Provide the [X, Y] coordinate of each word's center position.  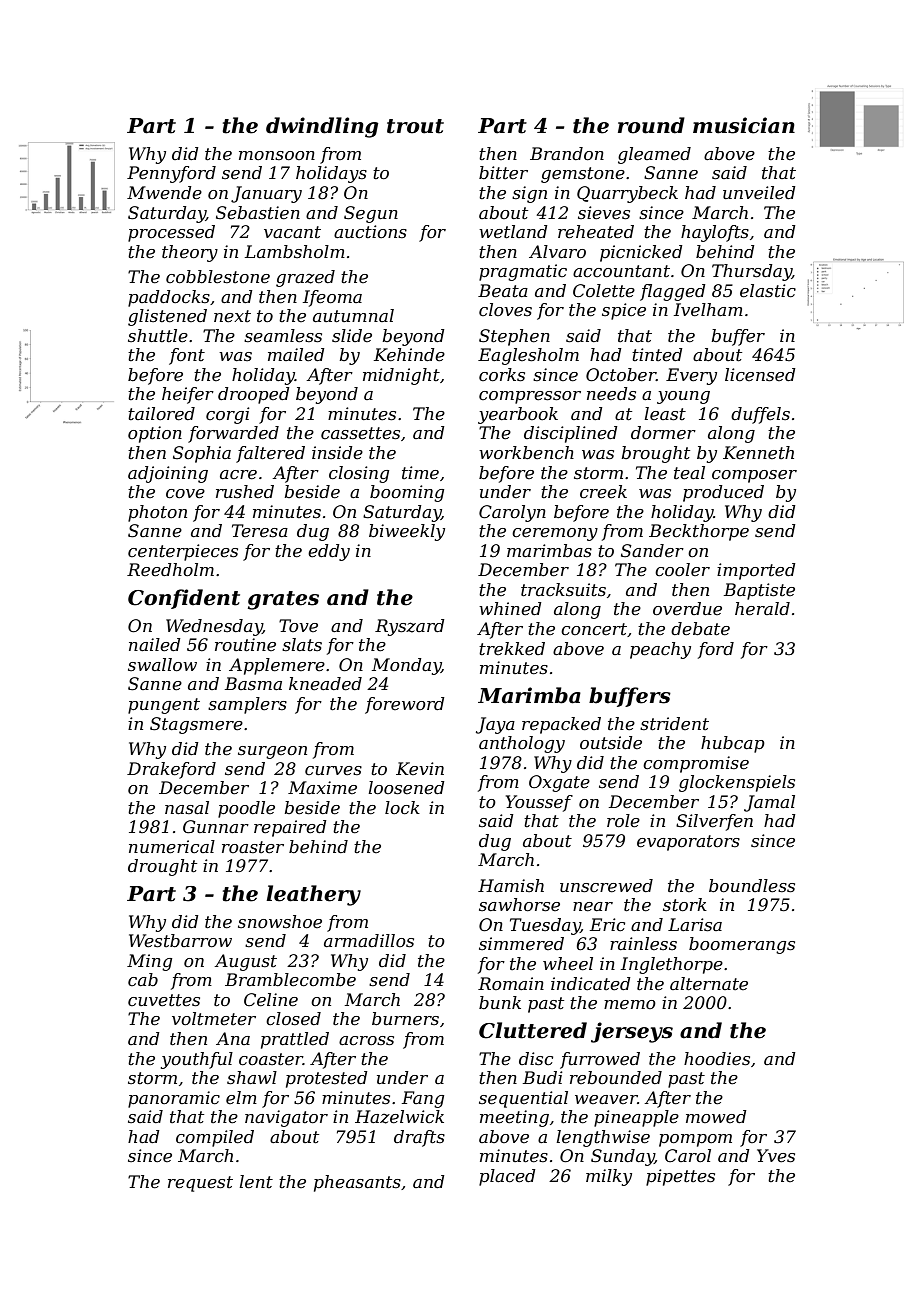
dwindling [322, 127]
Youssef [539, 803]
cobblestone [218, 277]
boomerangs [742, 945]
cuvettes [164, 1000]
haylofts [715, 233]
